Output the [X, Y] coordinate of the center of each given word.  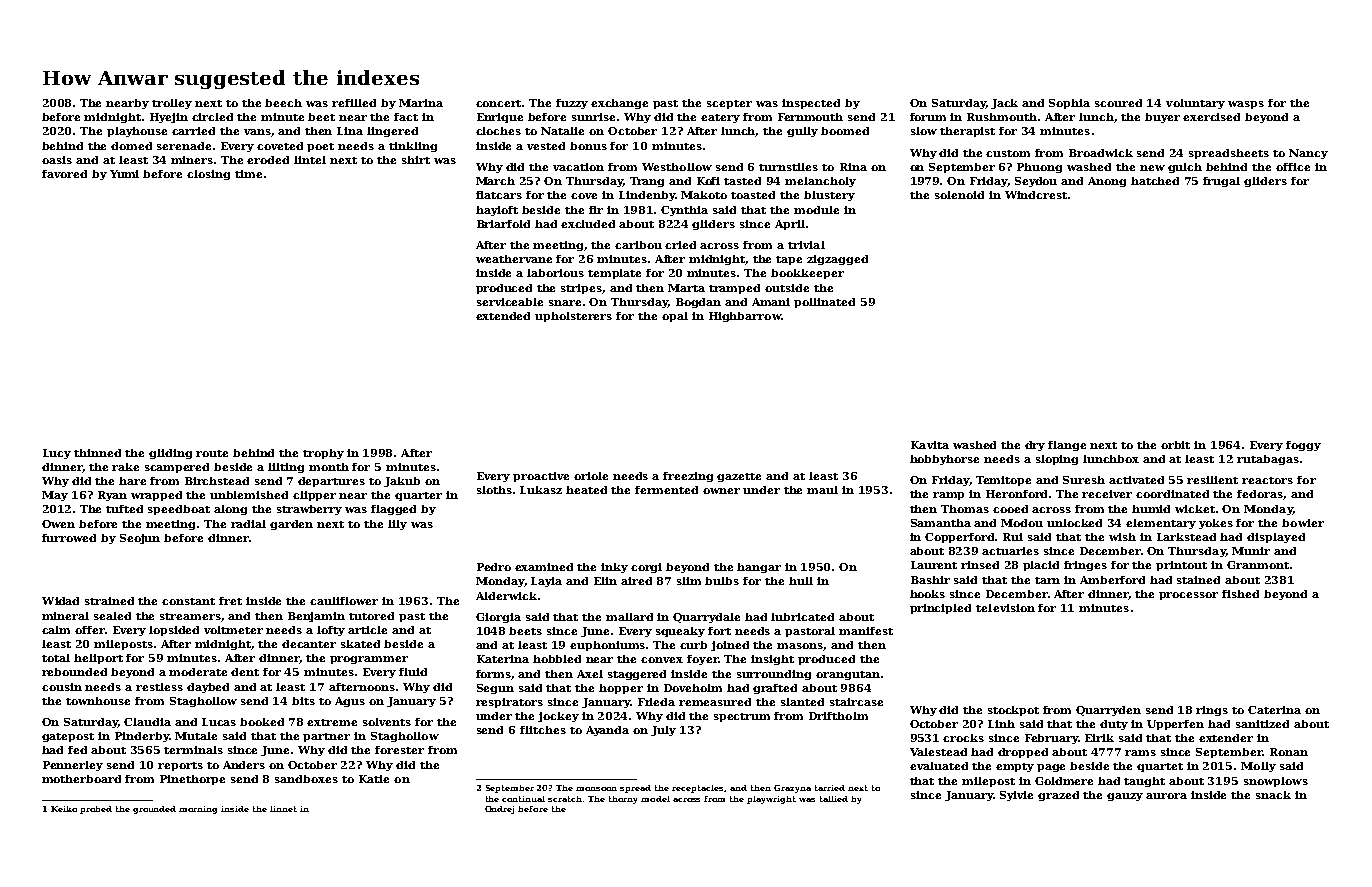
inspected [811, 104]
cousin [62, 687]
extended [503, 316]
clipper [314, 496]
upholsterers [573, 317]
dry [1035, 446]
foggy [1303, 446]
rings [1212, 711]
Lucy [57, 454]
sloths [494, 490]
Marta [686, 288]
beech [283, 103]
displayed [1276, 538]
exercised [1211, 117]
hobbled [557, 659]
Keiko [64, 809]
